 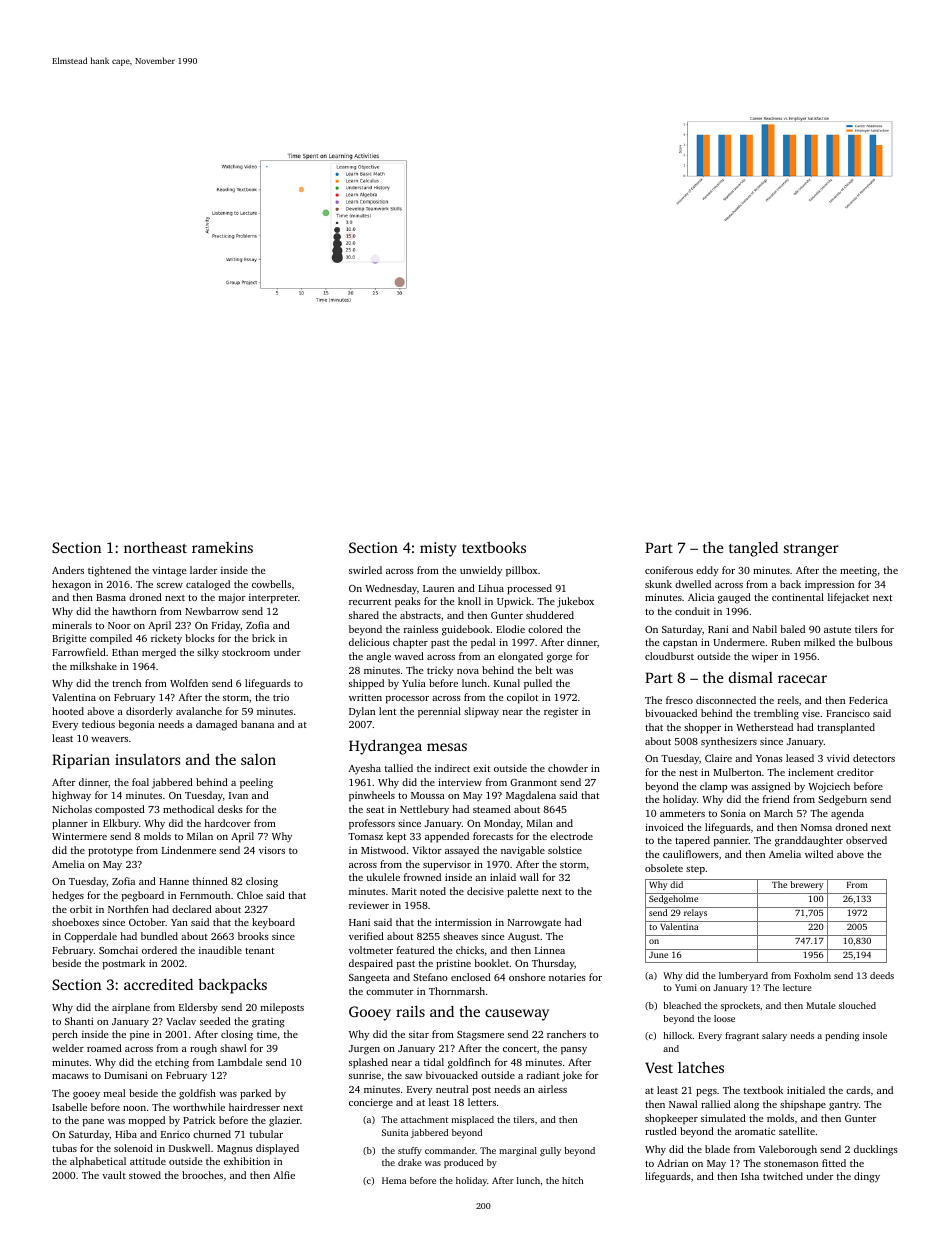 What do you see at coordinates (118, 950) in the page?
I see `Somchai` at bounding box center [118, 950].
